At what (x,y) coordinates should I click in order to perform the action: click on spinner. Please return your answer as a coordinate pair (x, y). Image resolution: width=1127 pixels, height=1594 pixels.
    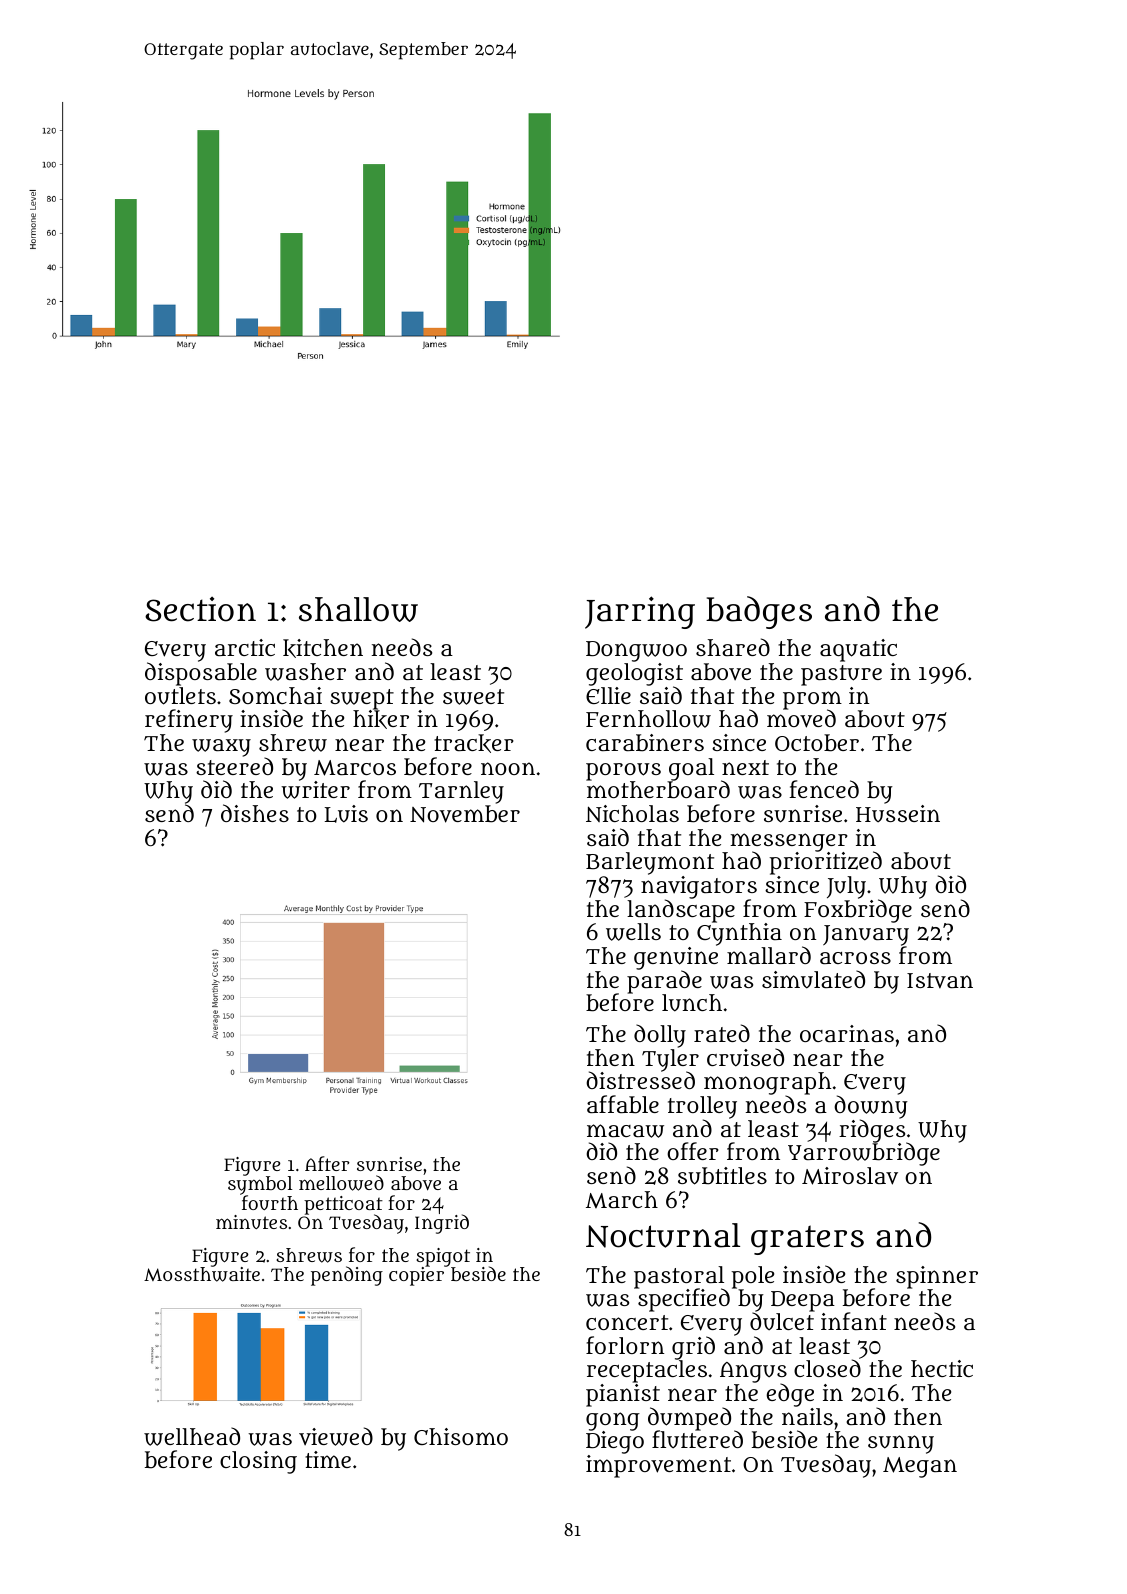
    Looking at the image, I should click on (937, 1277).
